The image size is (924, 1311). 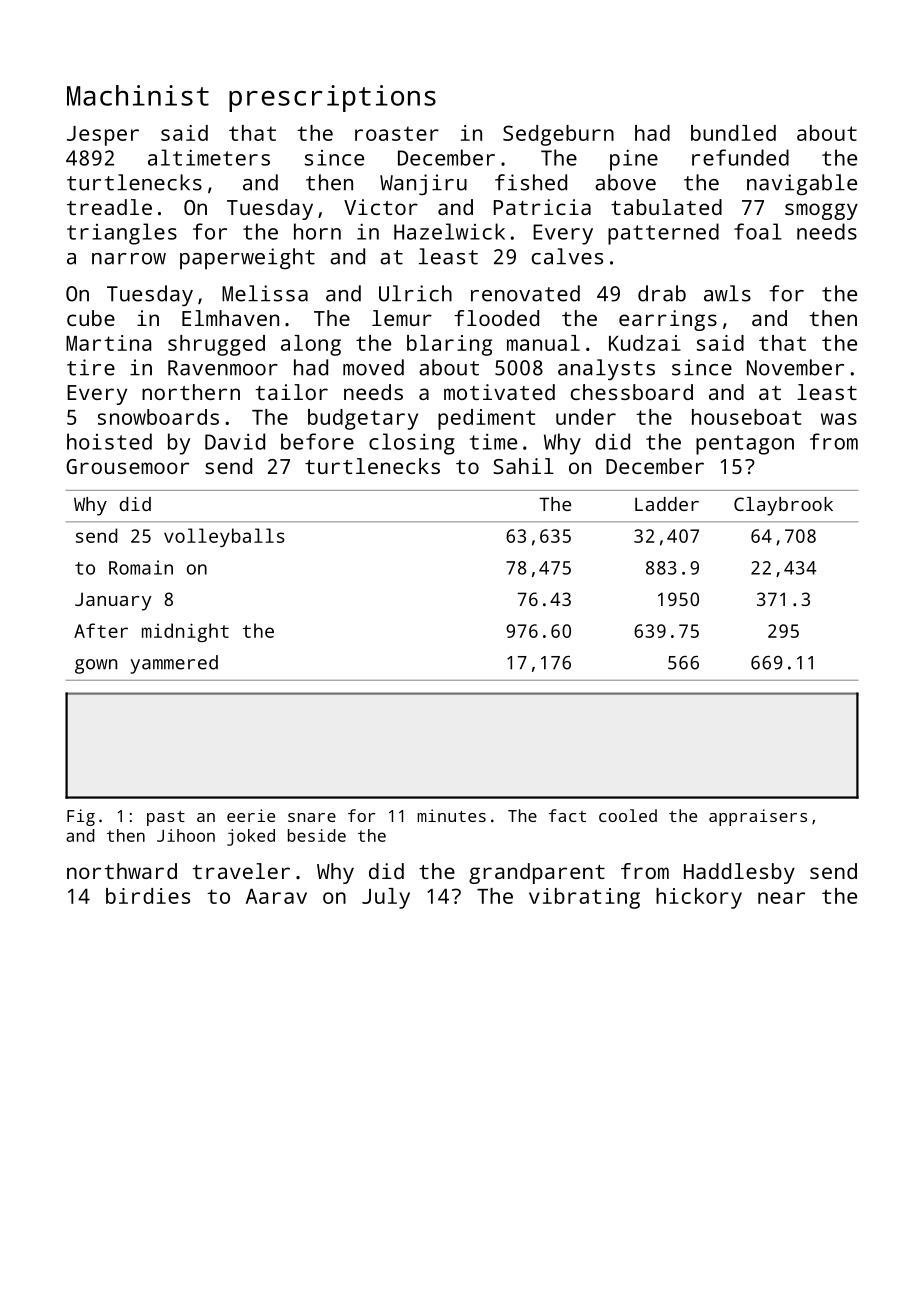 What do you see at coordinates (558, 135) in the screenshot?
I see `Sedgeburn` at bounding box center [558, 135].
